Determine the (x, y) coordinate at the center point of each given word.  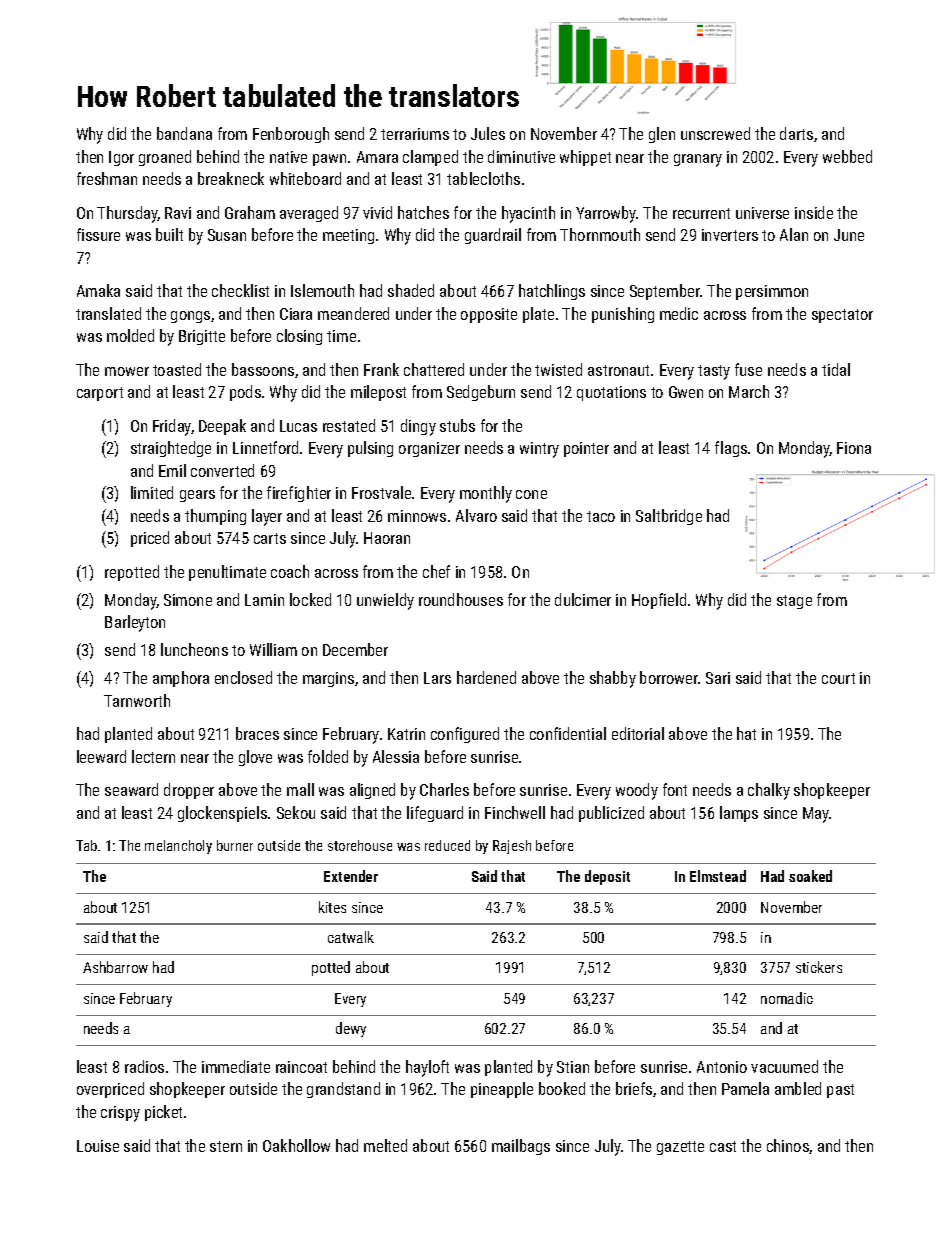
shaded (411, 290)
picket (163, 1113)
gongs (190, 317)
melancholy (178, 847)
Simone (188, 600)
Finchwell (515, 812)
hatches (423, 212)
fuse (748, 369)
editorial (638, 733)
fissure (98, 234)
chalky (769, 791)
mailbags (521, 1147)
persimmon (772, 292)
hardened (486, 677)
